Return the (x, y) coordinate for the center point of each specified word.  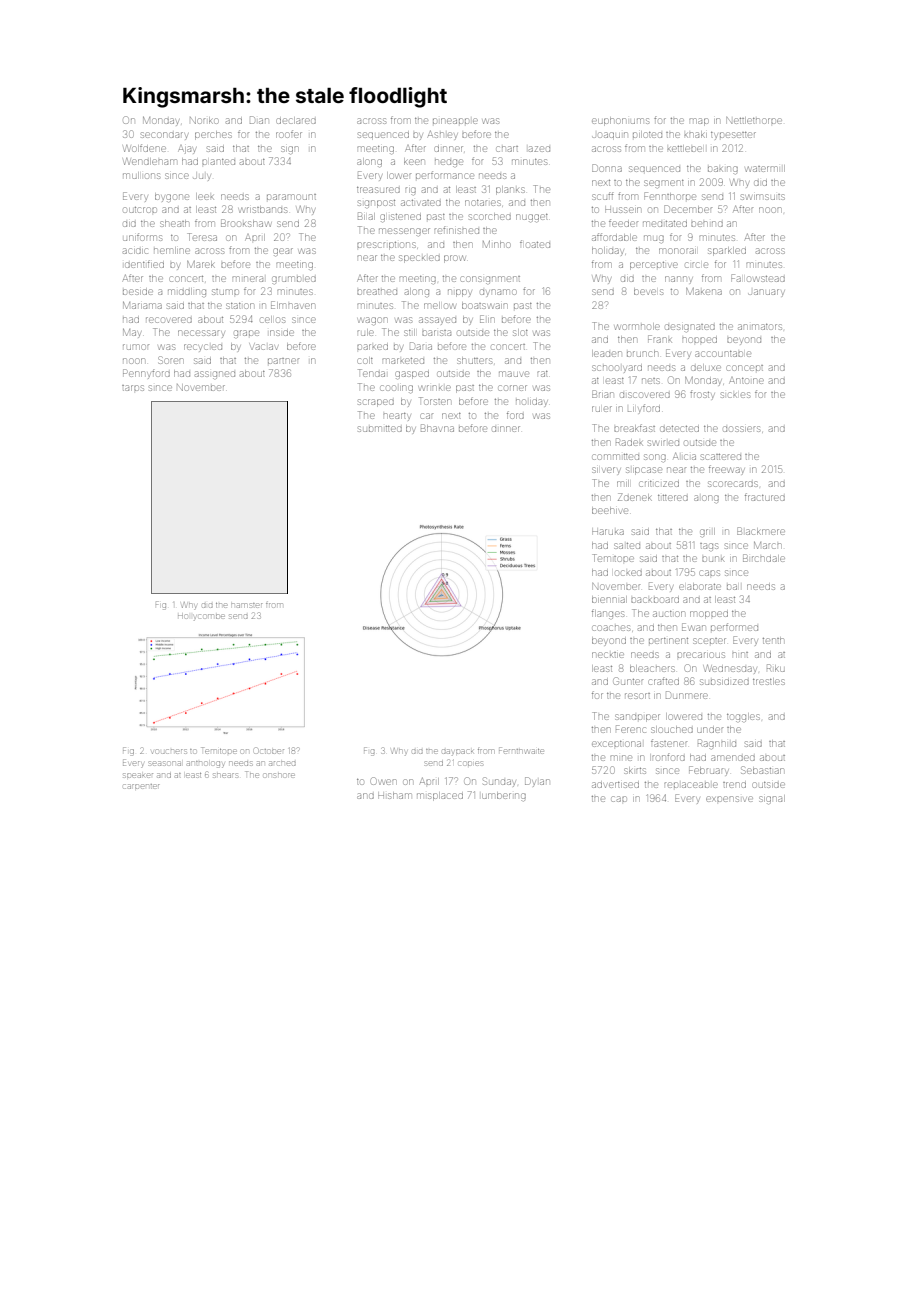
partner (283, 361)
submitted (380, 429)
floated (535, 244)
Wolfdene (145, 148)
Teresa (202, 237)
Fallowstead (758, 278)
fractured (765, 497)
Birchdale (764, 558)
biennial (609, 599)
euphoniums (620, 121)
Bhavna (437, 428)
